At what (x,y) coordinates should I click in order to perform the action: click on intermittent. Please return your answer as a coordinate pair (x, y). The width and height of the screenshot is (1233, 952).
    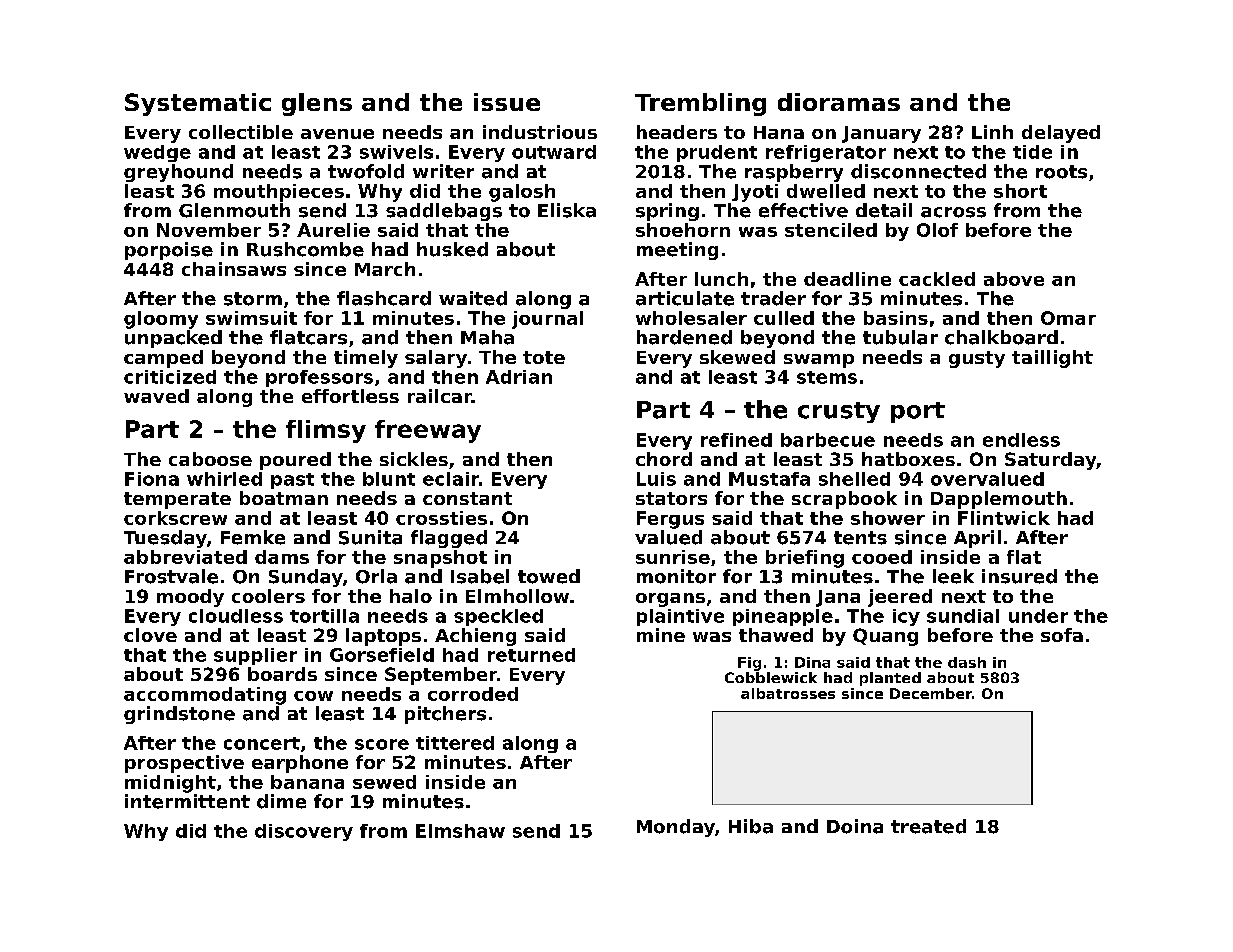
    Looking at the image, I should click on (187, 801).
